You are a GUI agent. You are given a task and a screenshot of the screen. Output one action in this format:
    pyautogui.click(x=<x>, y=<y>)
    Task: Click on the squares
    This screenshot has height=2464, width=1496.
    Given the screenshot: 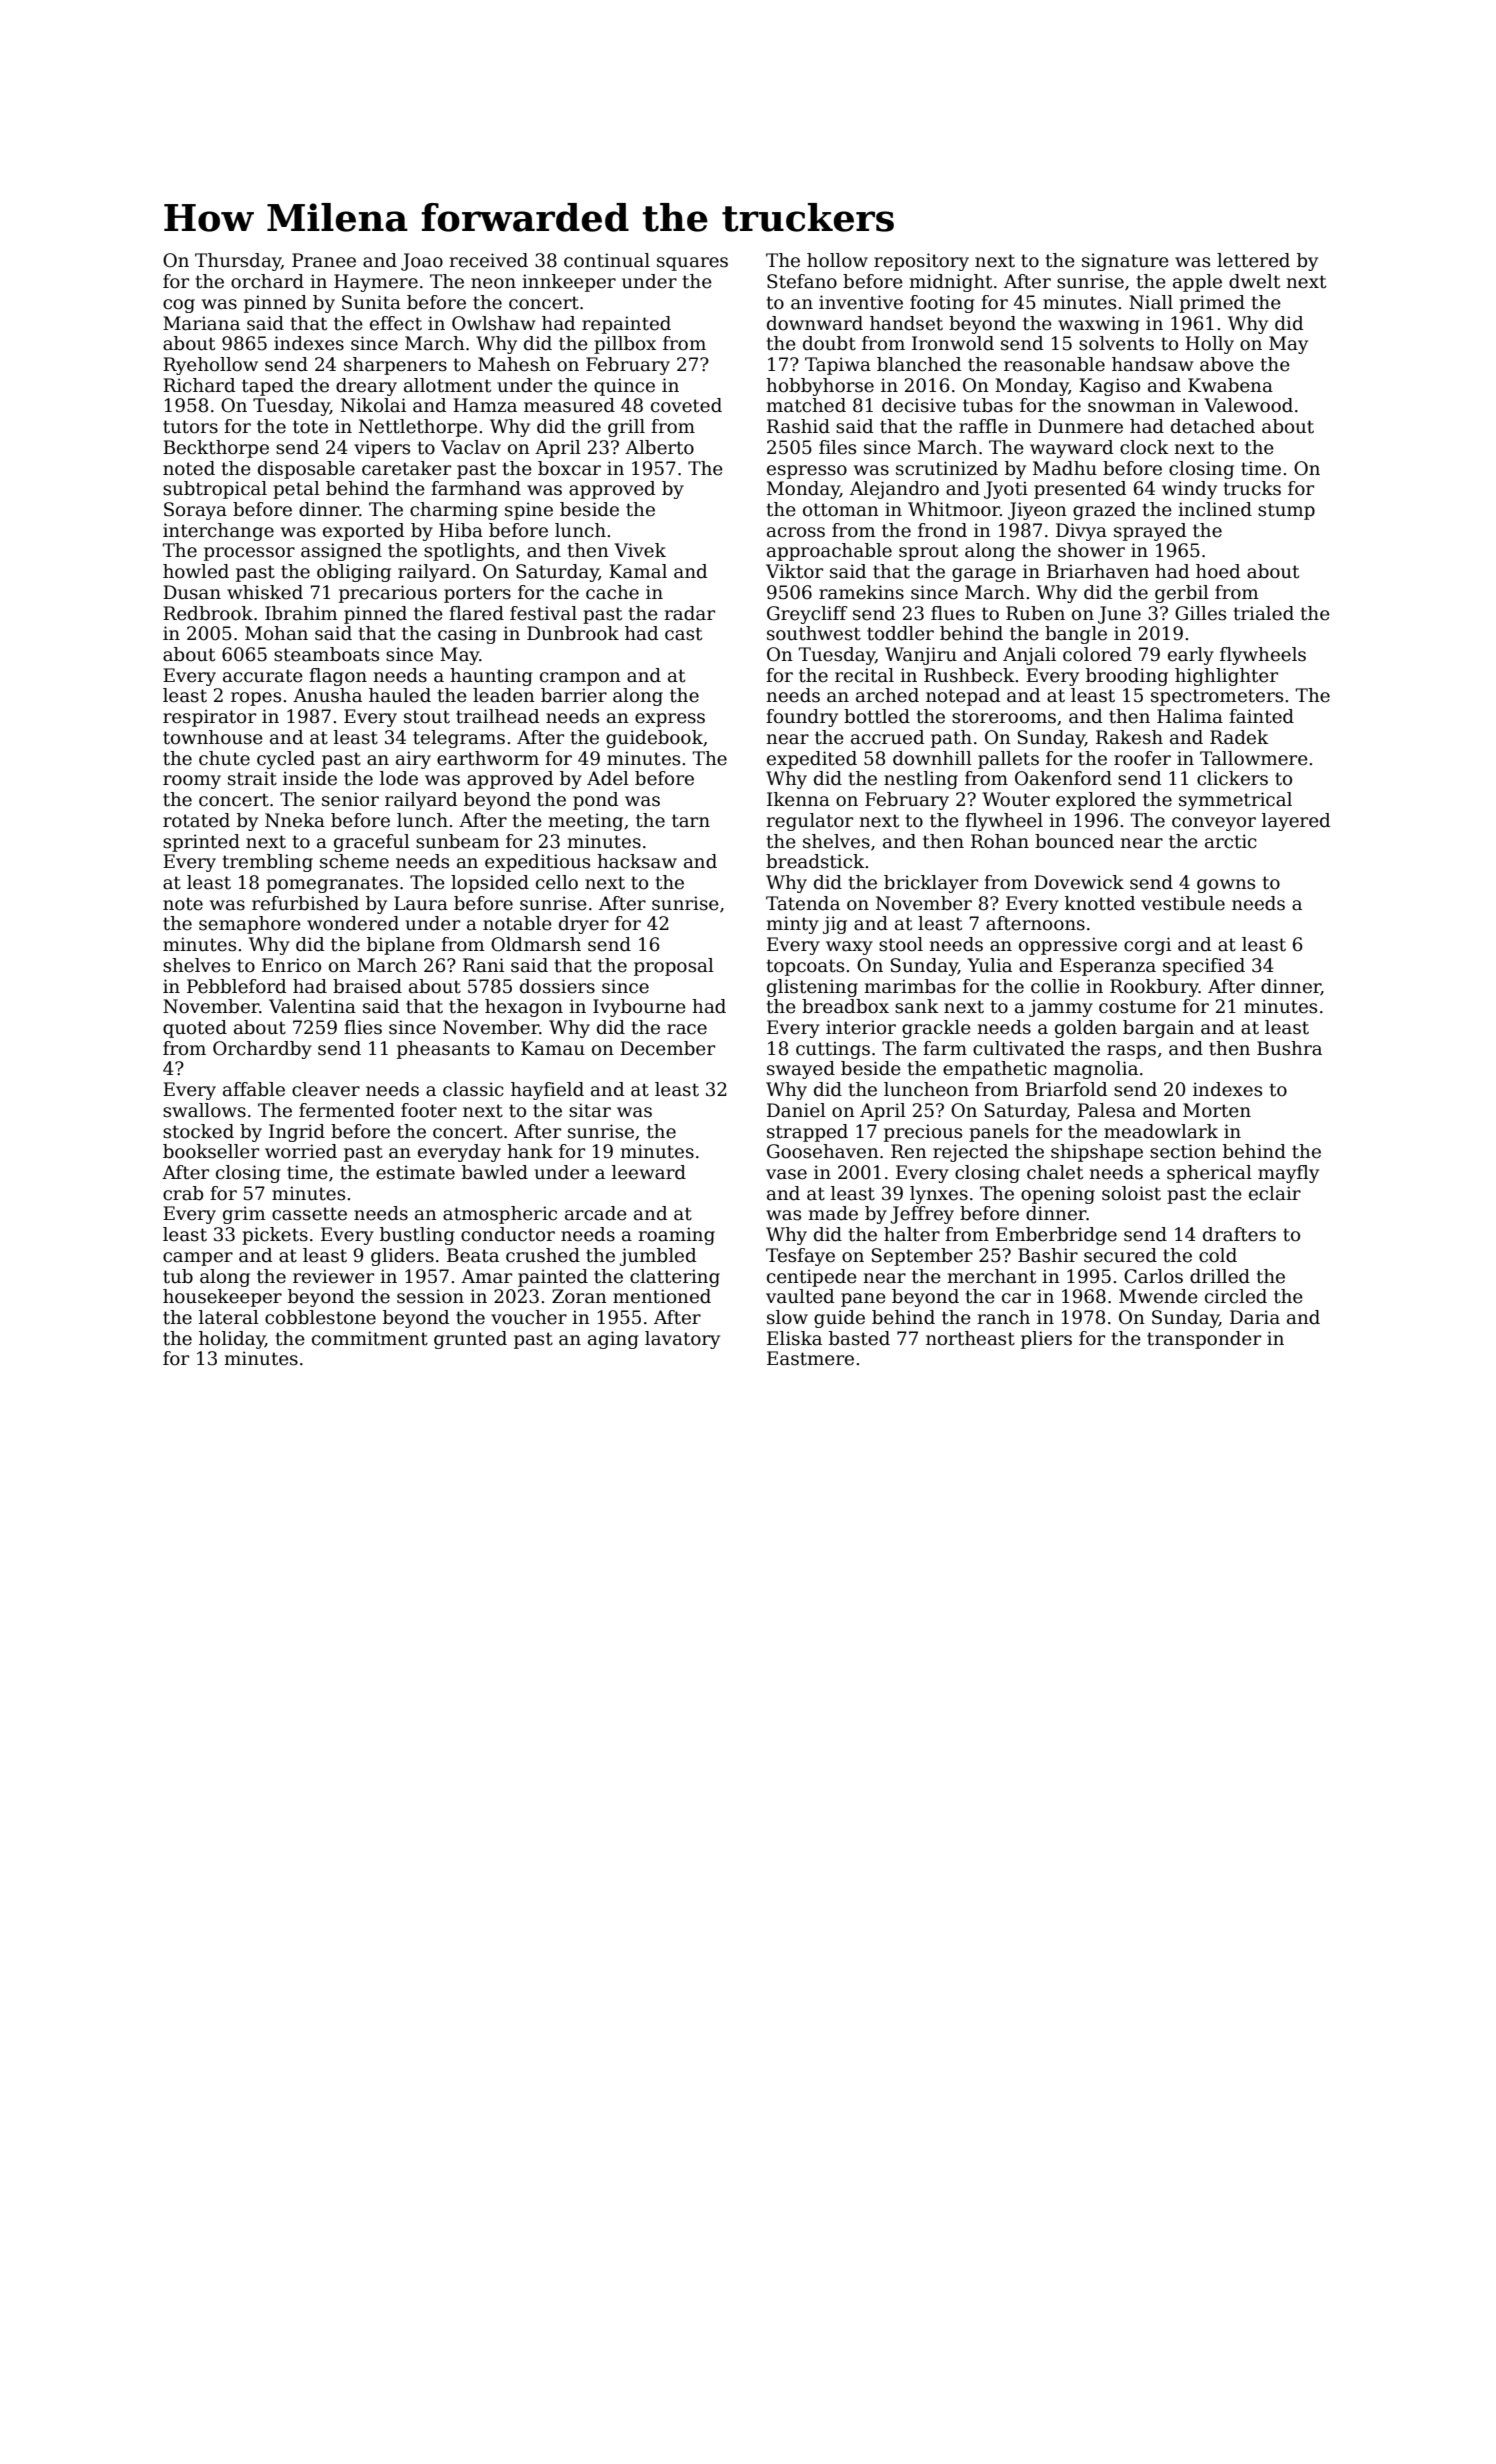 What is the action you would take?
    pyautogui.click(x=692, y=264)
